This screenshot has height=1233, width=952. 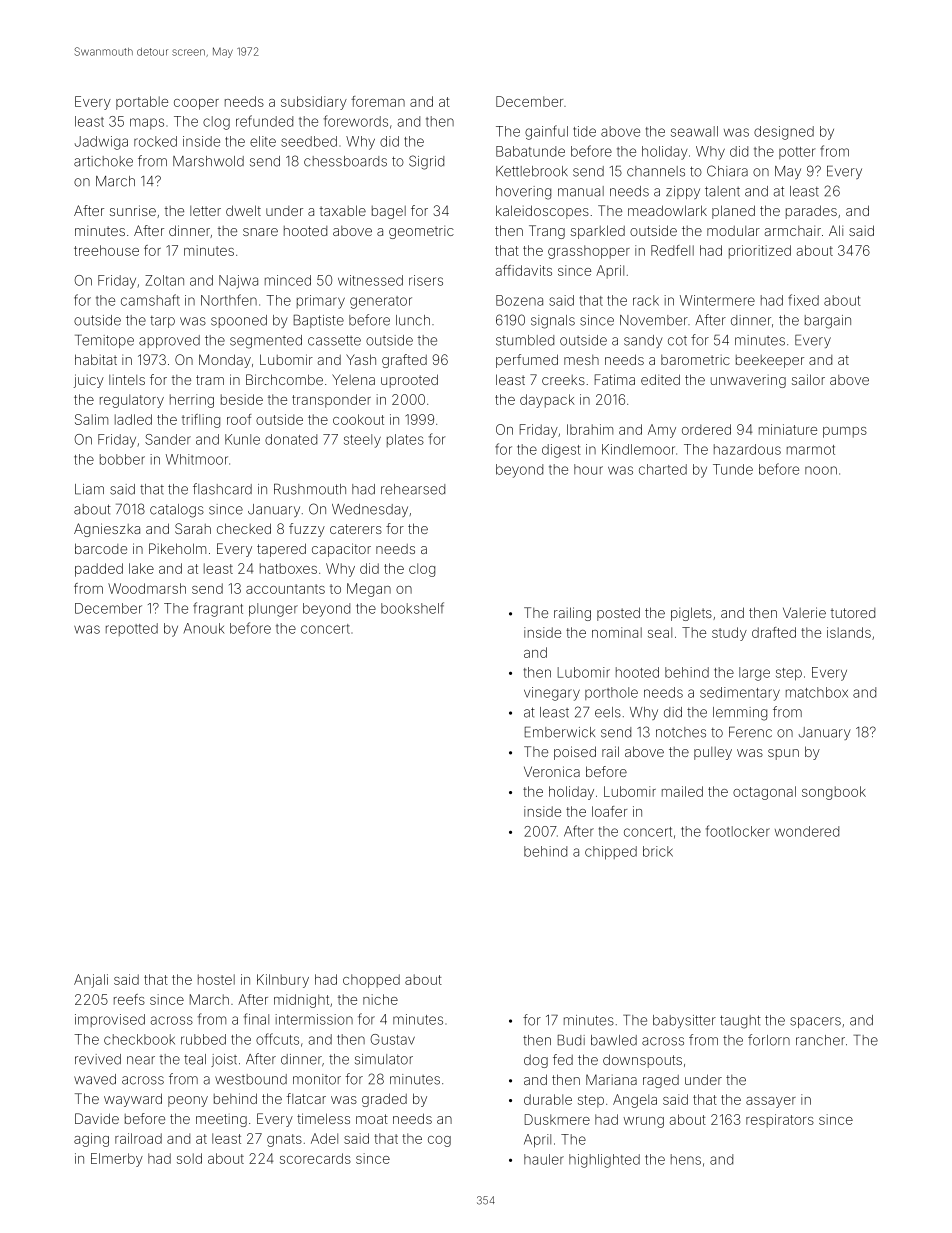 I want to click on creeks, so click(x=563, y=380).
